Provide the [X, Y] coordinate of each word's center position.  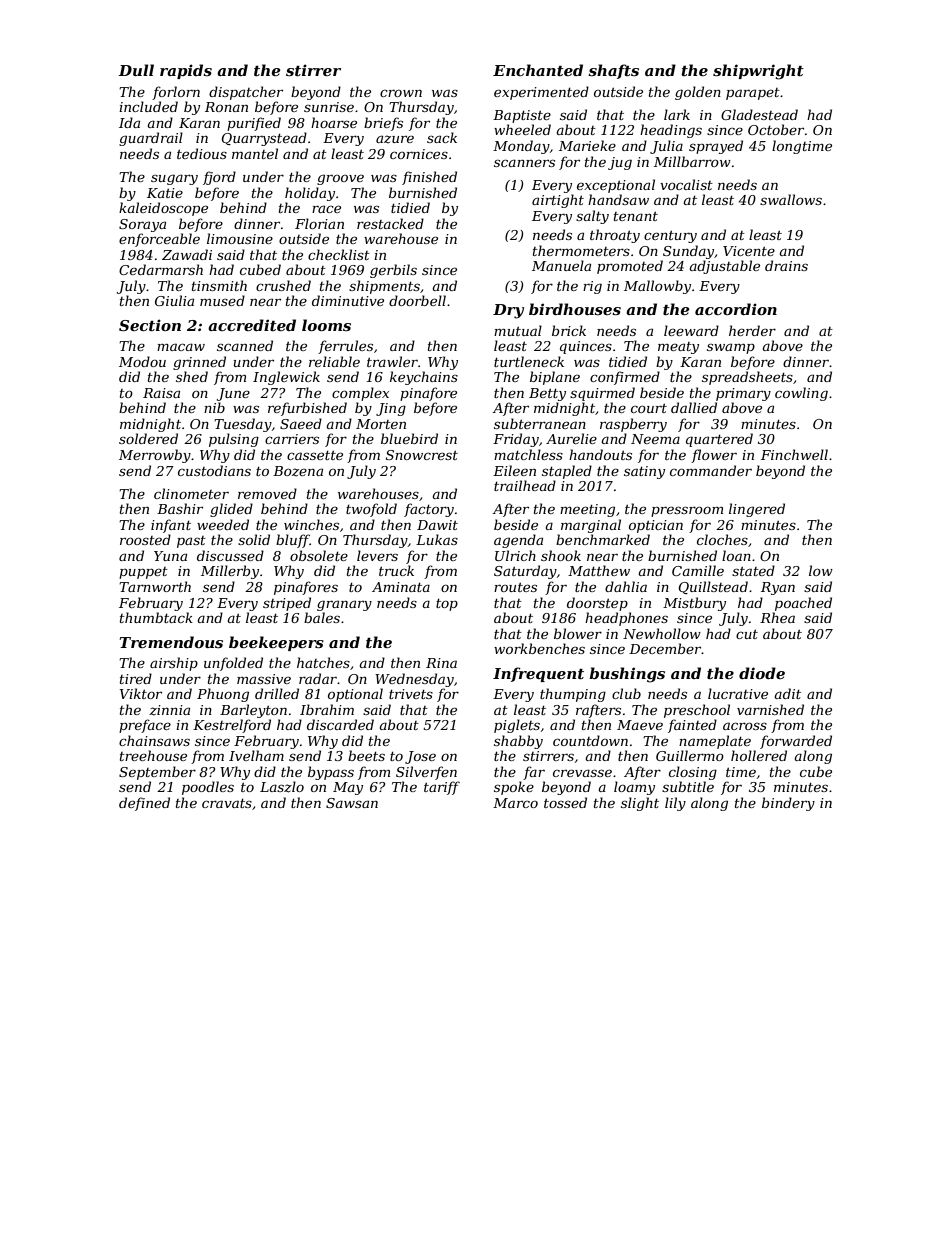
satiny [644, 472]
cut [747, 634]
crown [401, 93]
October [776, 129]
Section [150, 325]
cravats [227, 803]
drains [786, 265]
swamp [731, 348]
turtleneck [529, 361]
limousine [240, 238]
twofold [371, 510]
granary [344, 605]
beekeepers [276, 643]
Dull [136, 70]
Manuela [561, 265]
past [191, 542]
